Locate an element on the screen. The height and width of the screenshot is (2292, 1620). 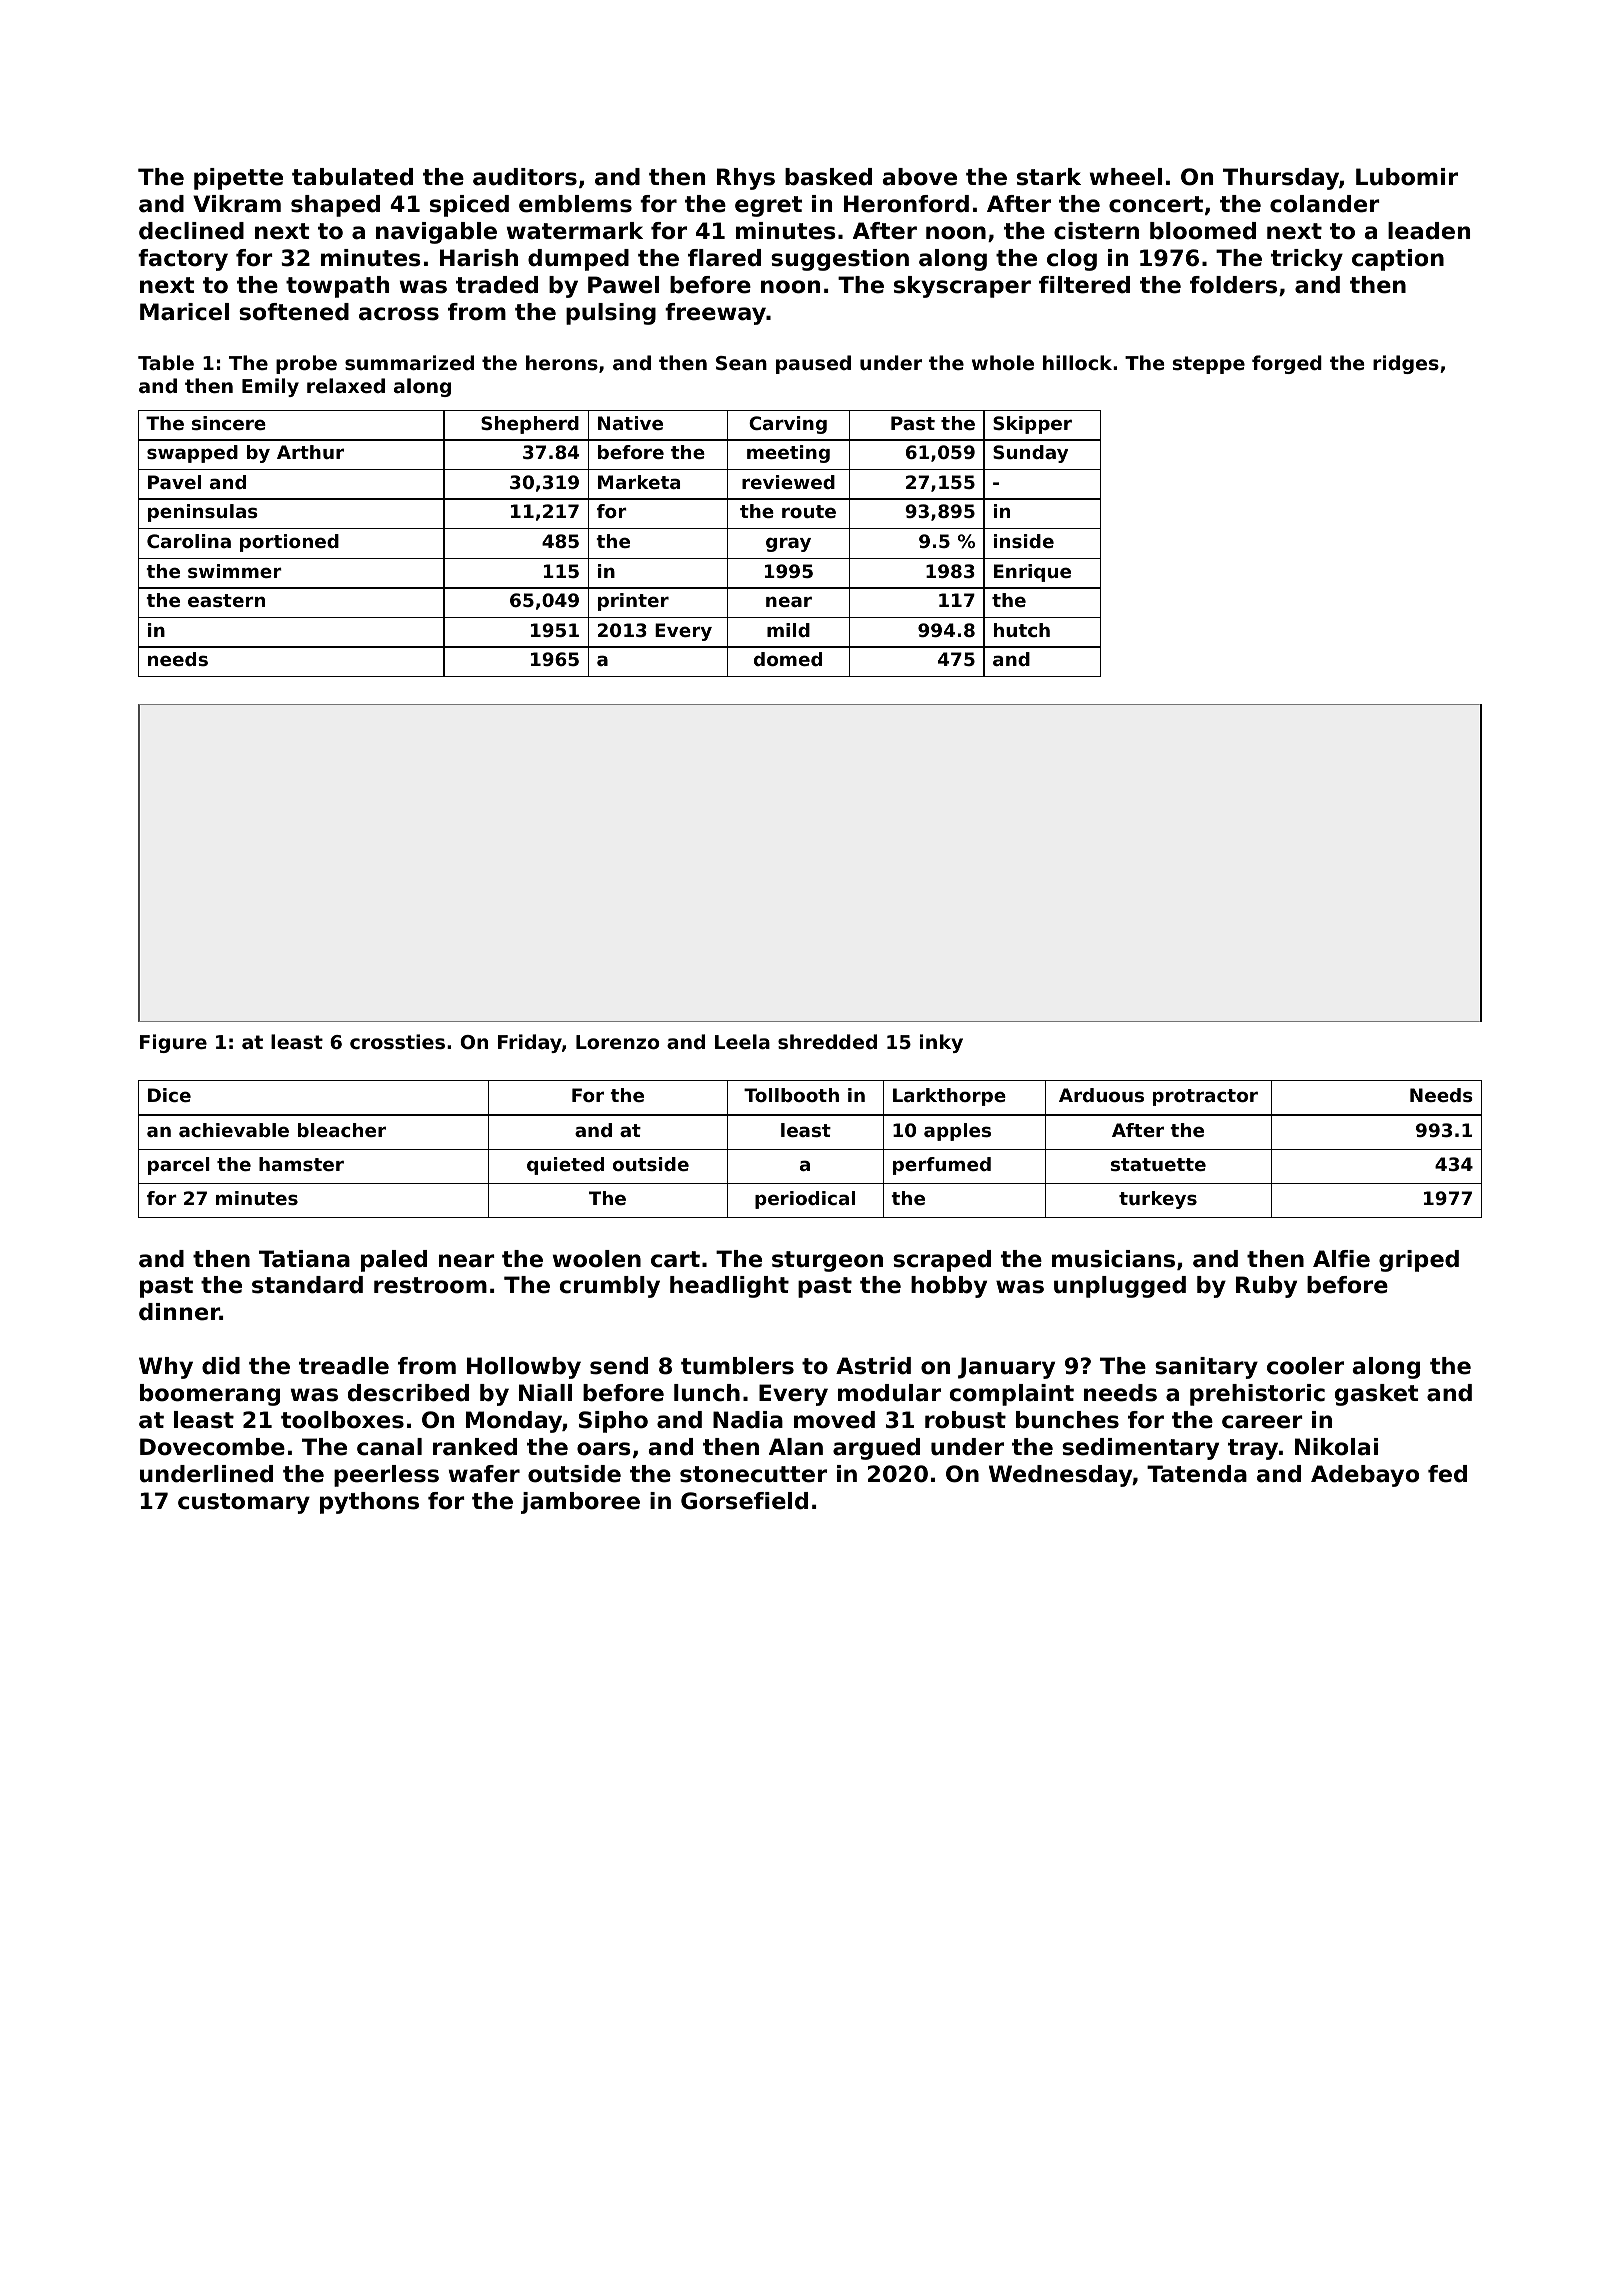
eastern is located at coordinates (226, 600).
